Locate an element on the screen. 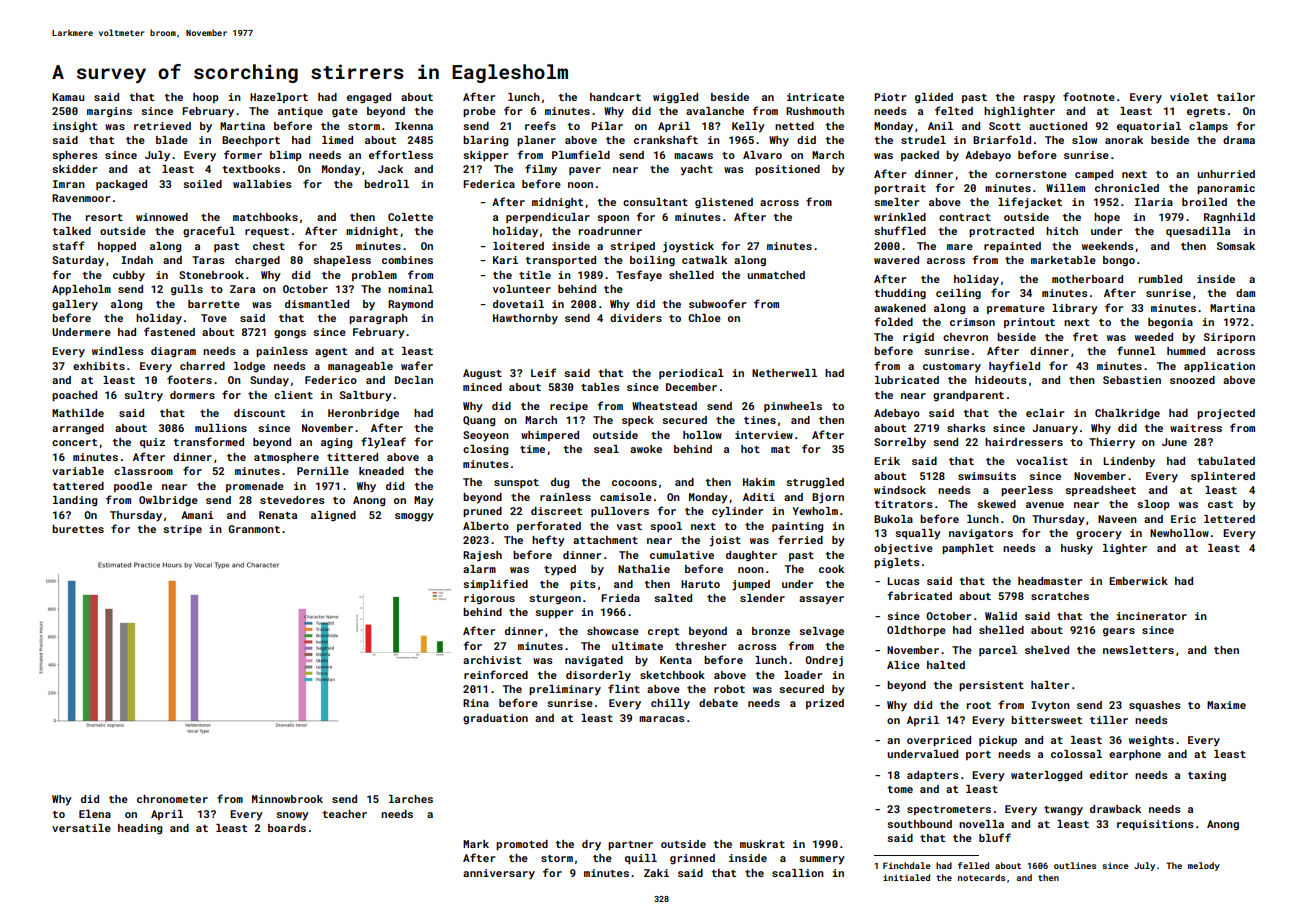 Image resolution: width=1308 pixels, height=924 pixels. newsletters is located at coordinates (1138, 650).
